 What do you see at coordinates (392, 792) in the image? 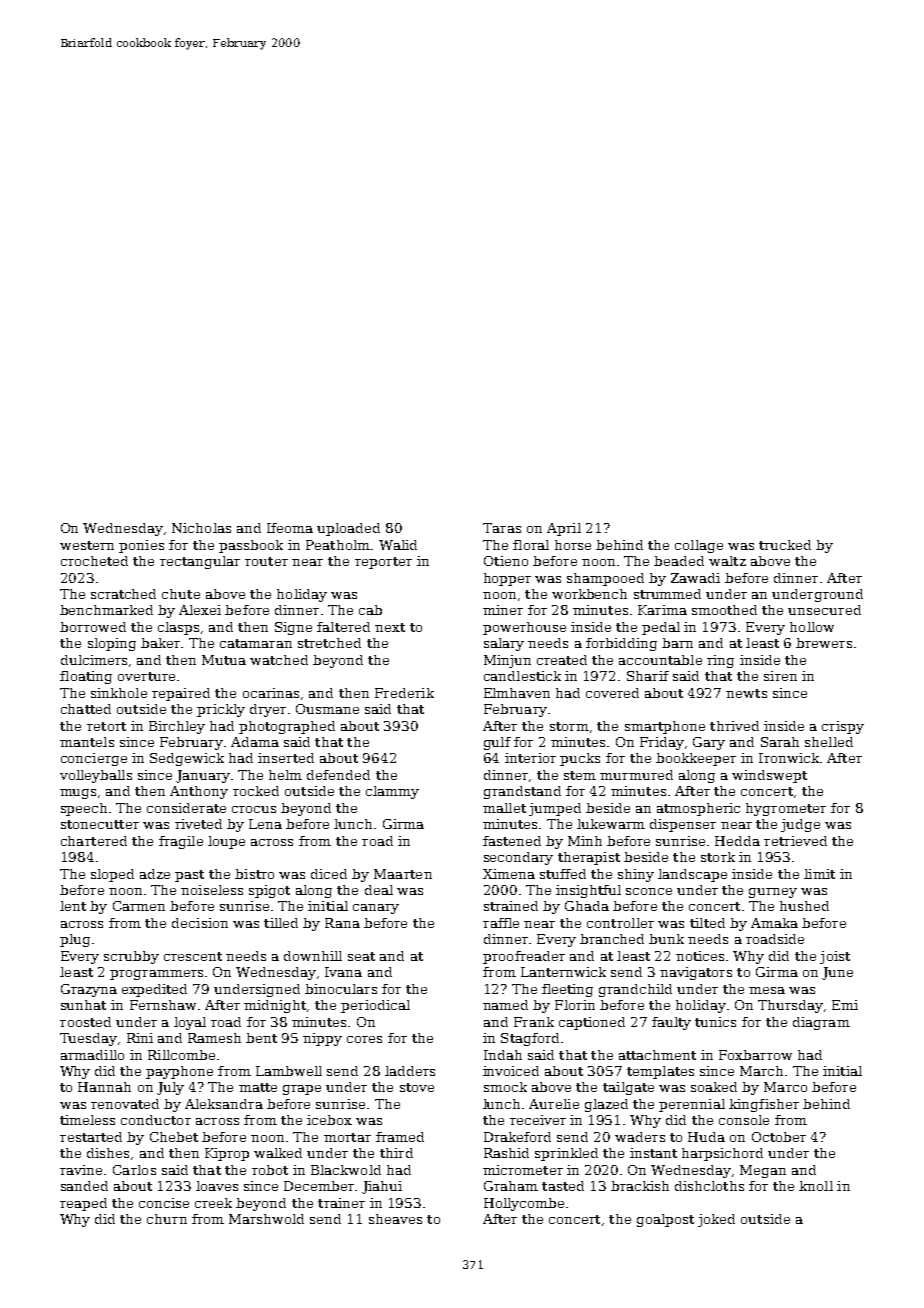
I see `clammy` at bounding box center [392, 792].
